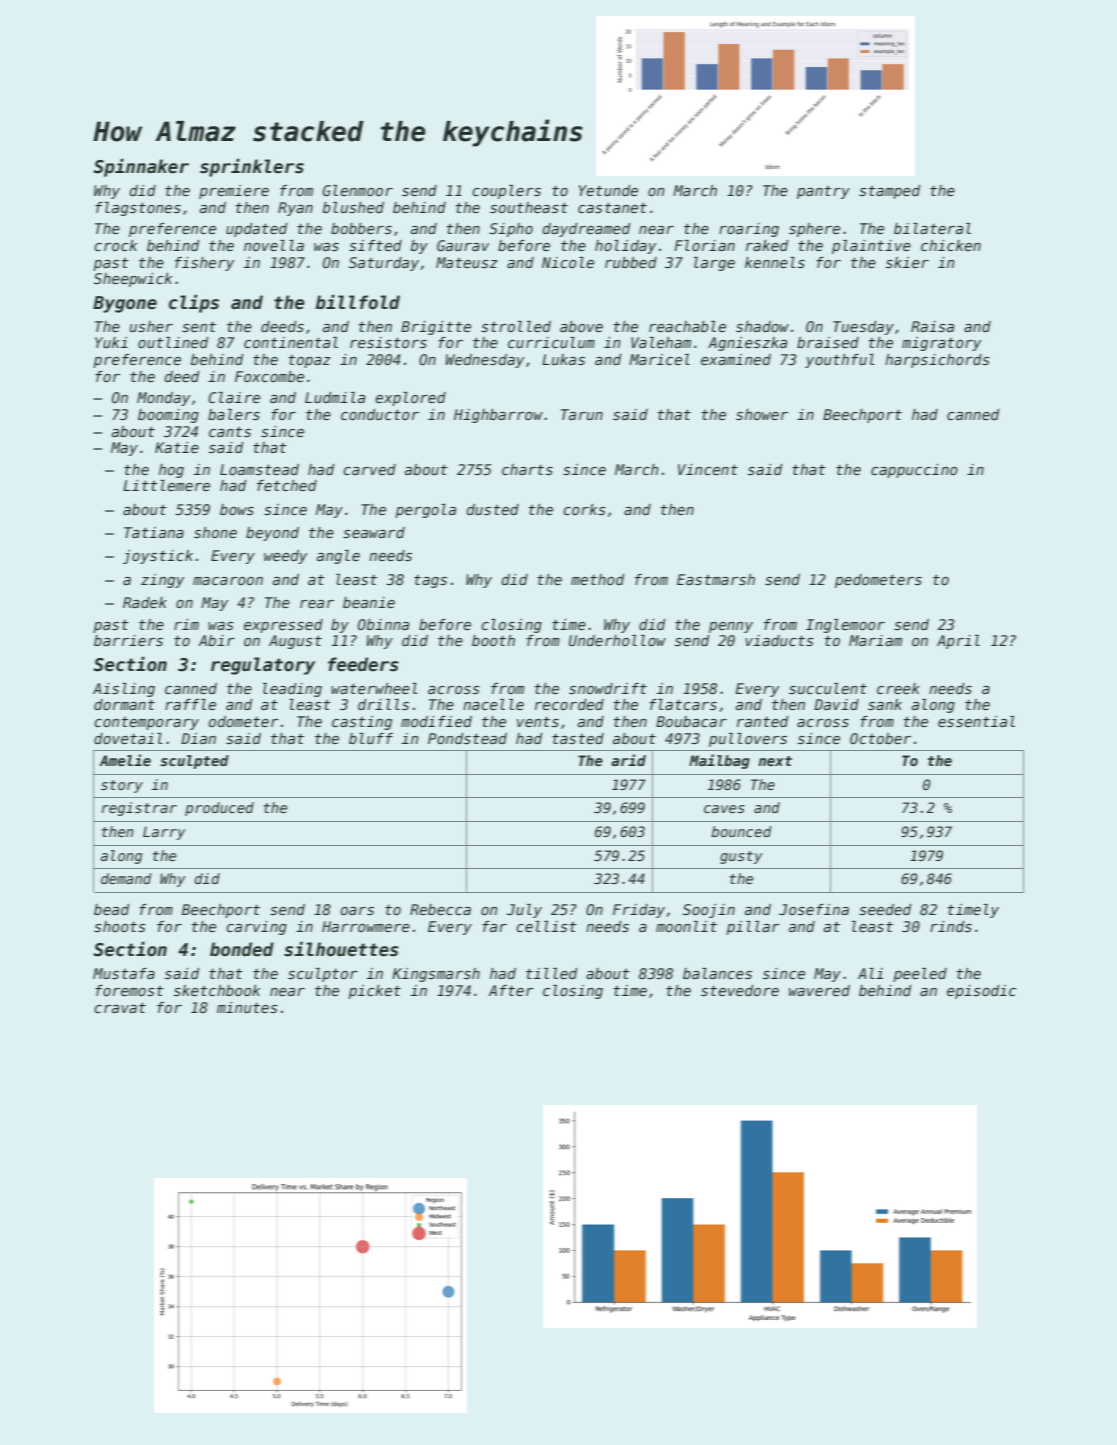 This page has width=1117, height=1445. What do you see at coordinates (608, 190) in the page?
I see `Yetunde` at bounding box center [608, 190].
